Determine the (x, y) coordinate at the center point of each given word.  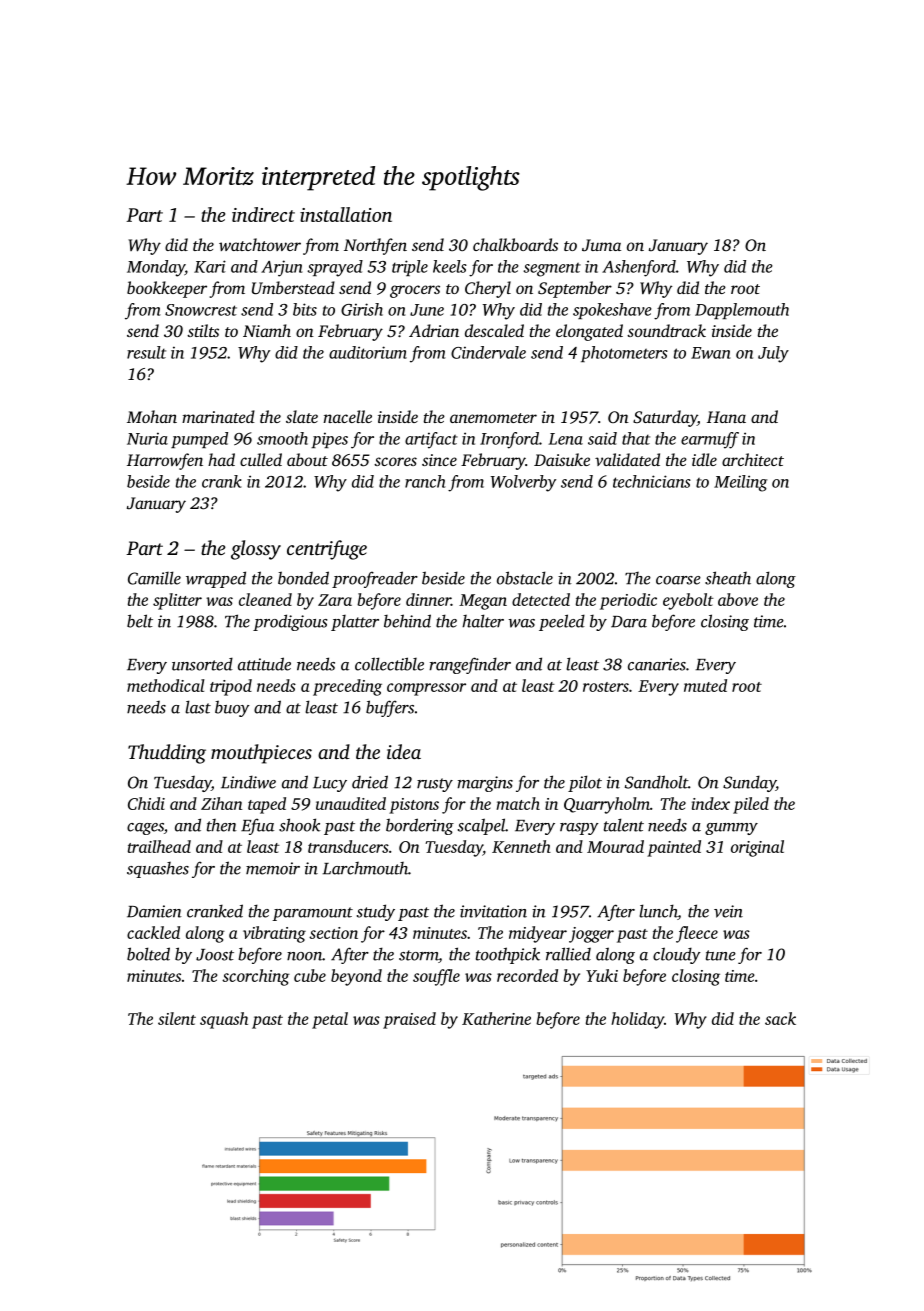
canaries (657, 664)
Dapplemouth (742, 311)
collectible (389, 664)
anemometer (493, 418)
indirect (263, 214)
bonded (303, 578)
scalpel (481, 826)
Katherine (496, 1018)
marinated (218, 416)
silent (177, 1018)
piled (751, 805)
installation (346, 214)
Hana (726, 417)
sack (780, 1018)
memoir (273, 868)
